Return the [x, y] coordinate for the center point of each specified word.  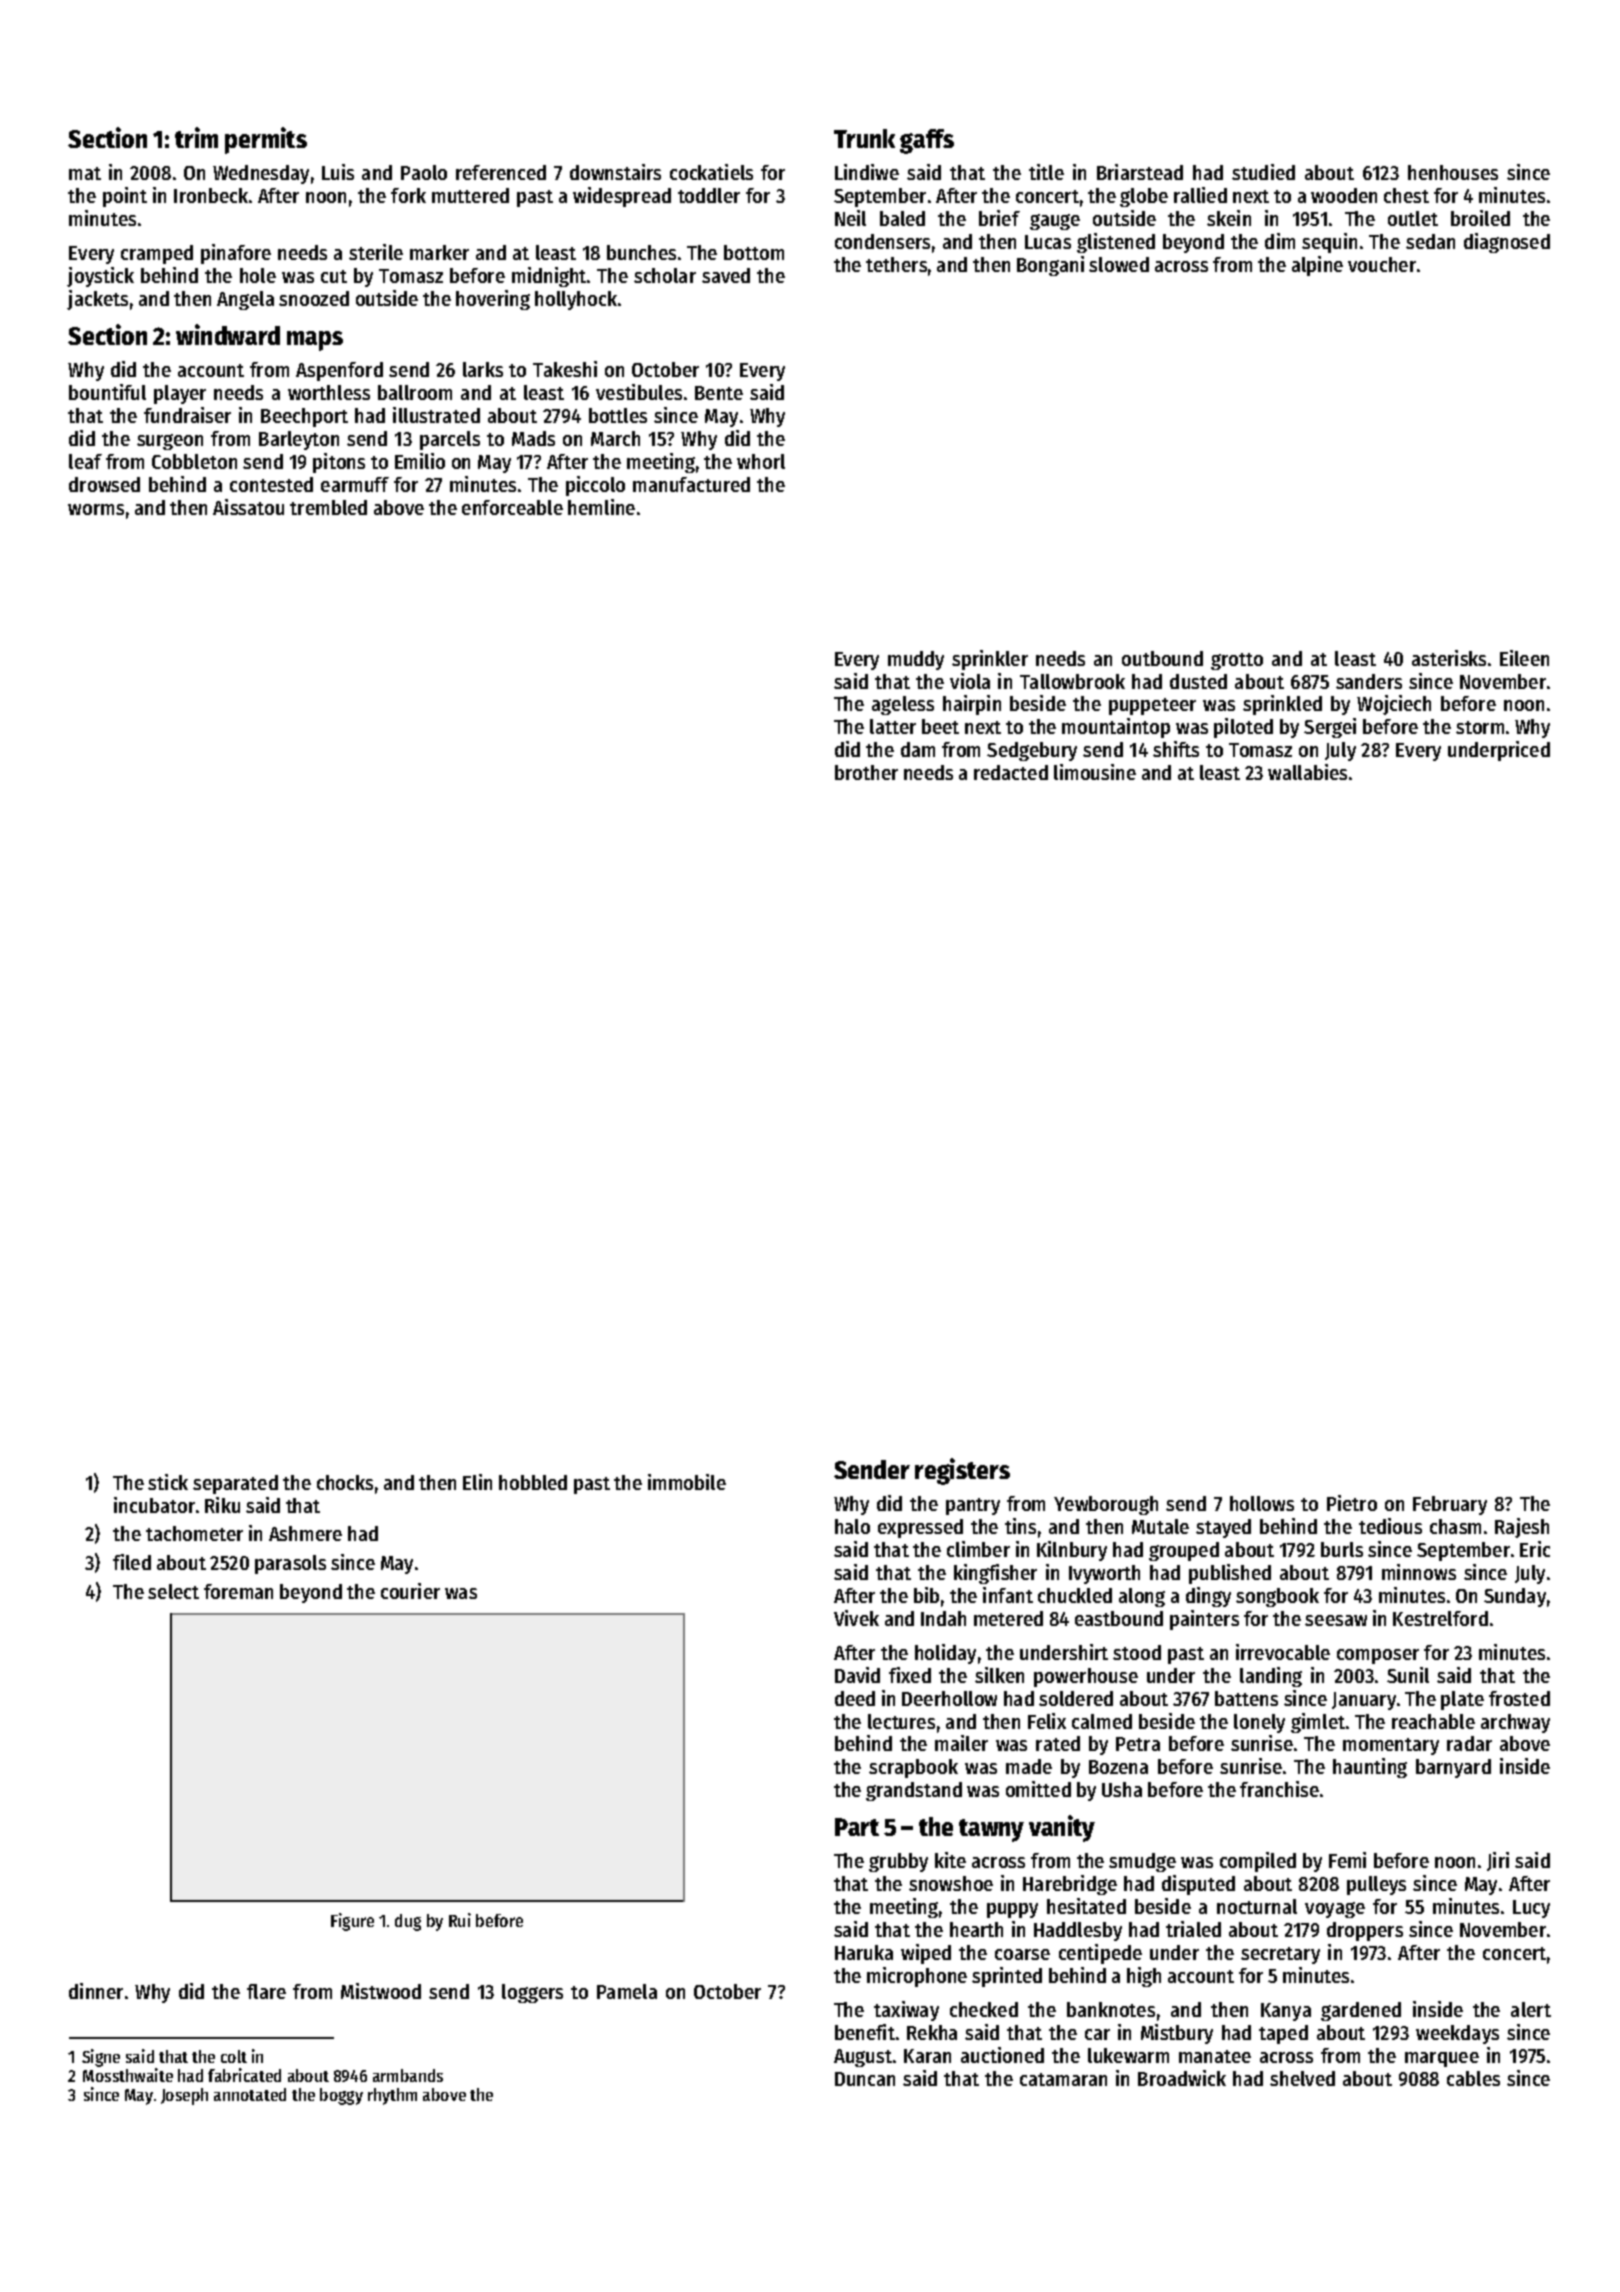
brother [866, 772]
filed [132, 1562]
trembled [328, 507]
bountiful [107, 392]
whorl [761, 461]
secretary [1280, 1955]
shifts [1176, 749]
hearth [976, 1929]
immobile [687, 1482]
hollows [1262, 1503]
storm [1480, 727]
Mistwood [381, 1991]
